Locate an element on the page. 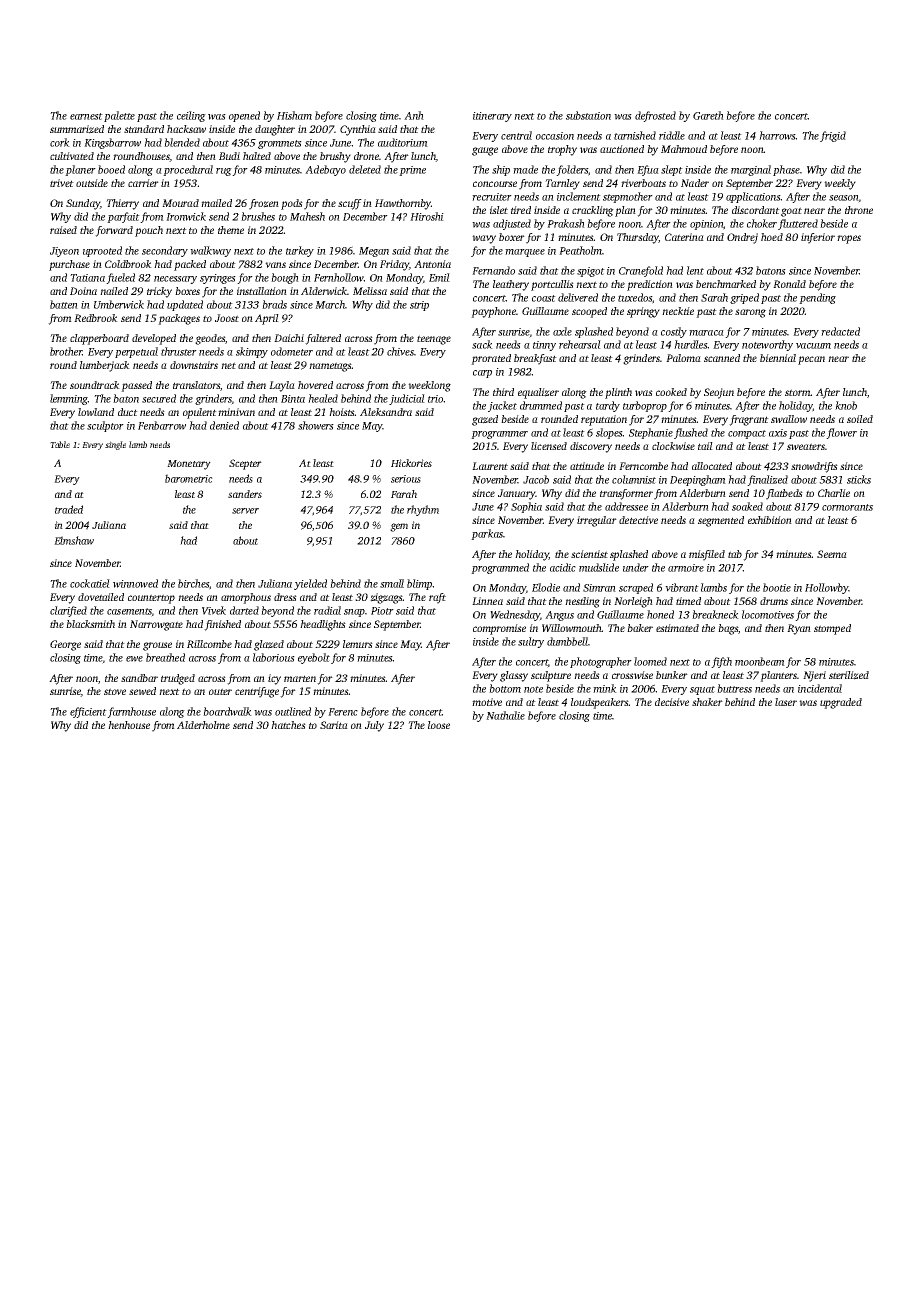 Image resolution: width=924 pixels, height=1308 pixels. frigid is located at coordinates (833, 136).
